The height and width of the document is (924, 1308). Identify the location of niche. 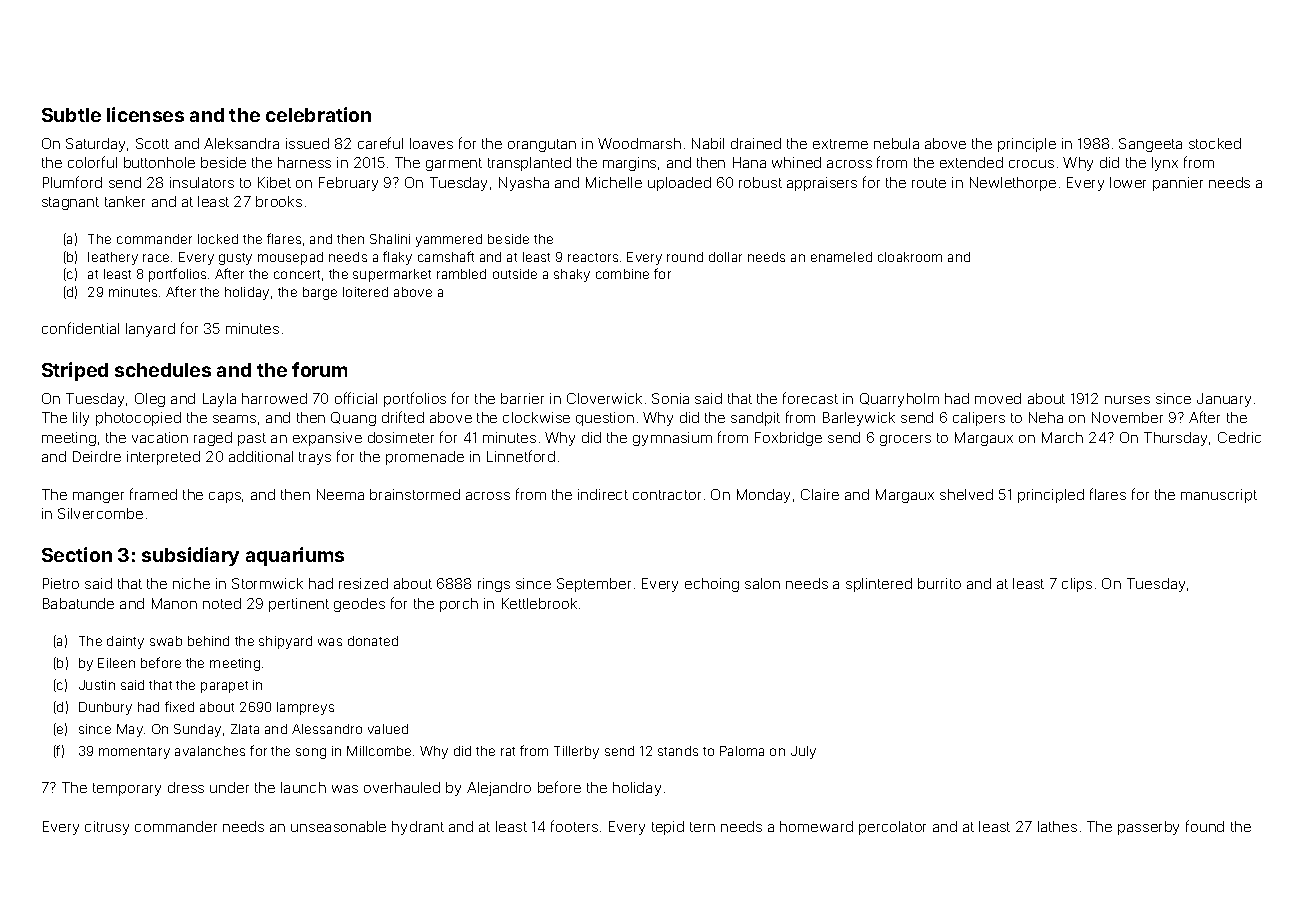
(191, 583).
